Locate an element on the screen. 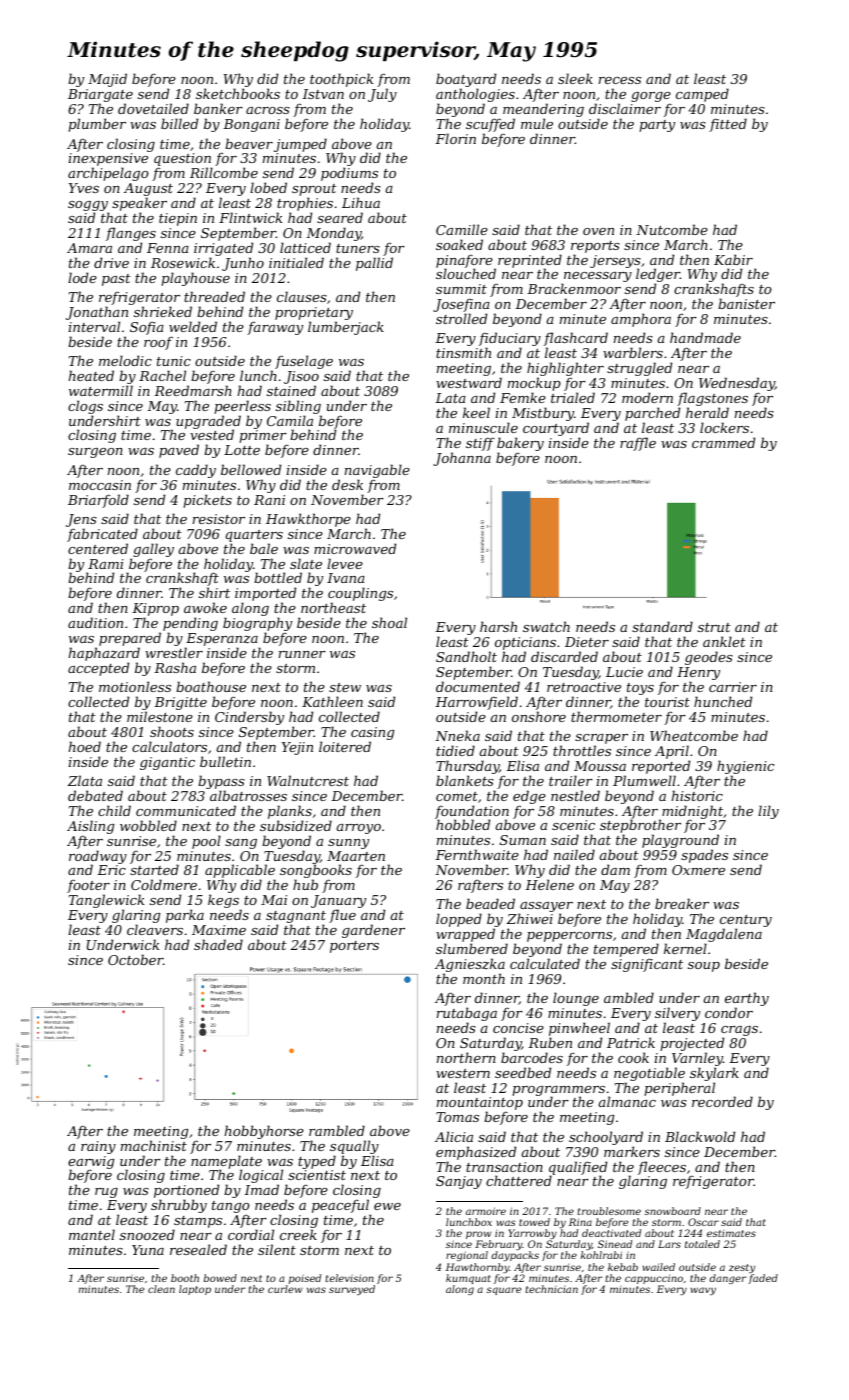 Image resolution: width=849 pixels, height=1400 pixels. boatyard is located at coordinates (466, 81).
